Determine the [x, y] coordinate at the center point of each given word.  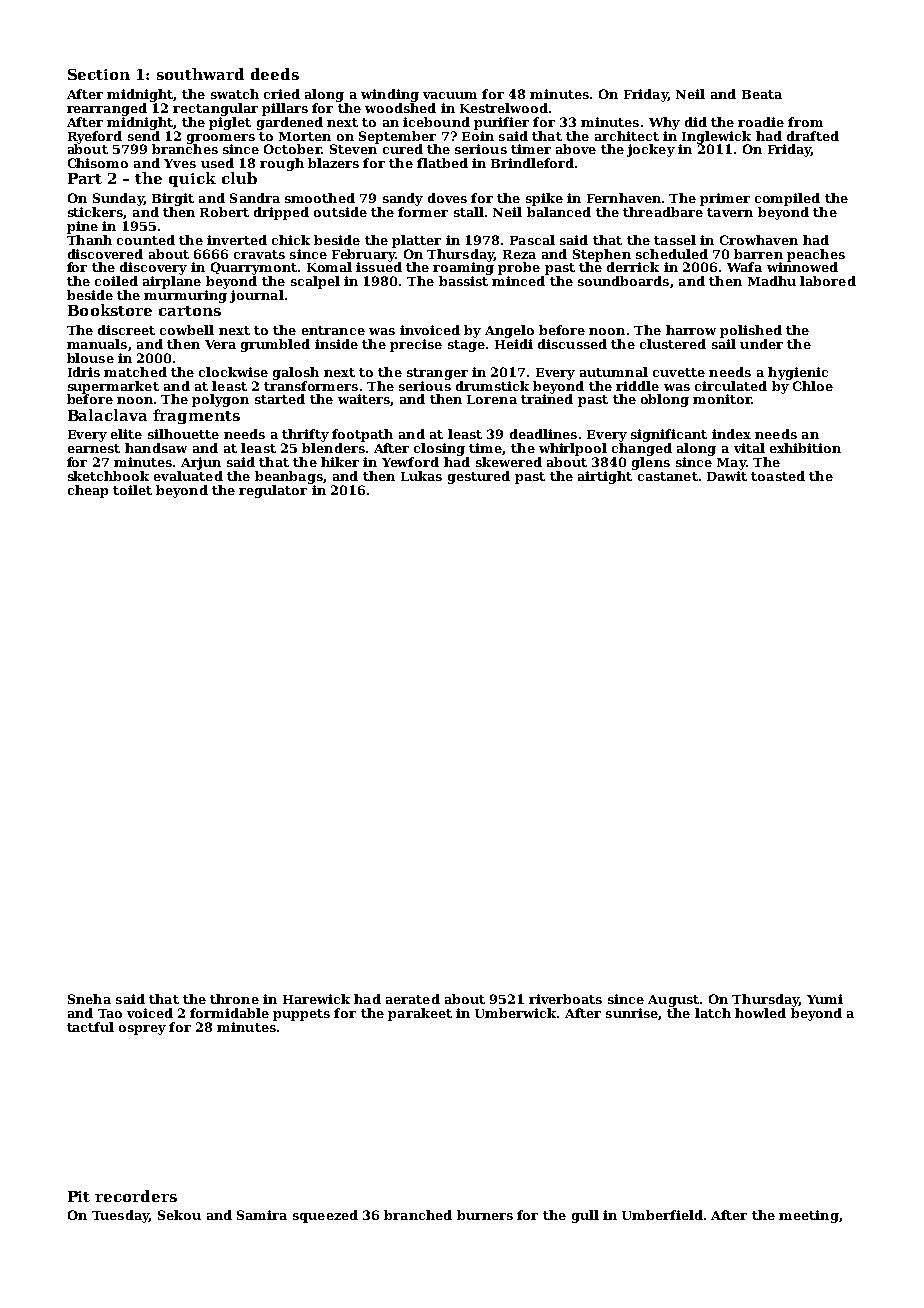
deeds [275, 74]
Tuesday [120, 1216]
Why [664, 123]
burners [485, 1215]
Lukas [421, 476]
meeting [808, 1216]
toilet [132, 490]
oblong [665, 400]
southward [200, 74]
